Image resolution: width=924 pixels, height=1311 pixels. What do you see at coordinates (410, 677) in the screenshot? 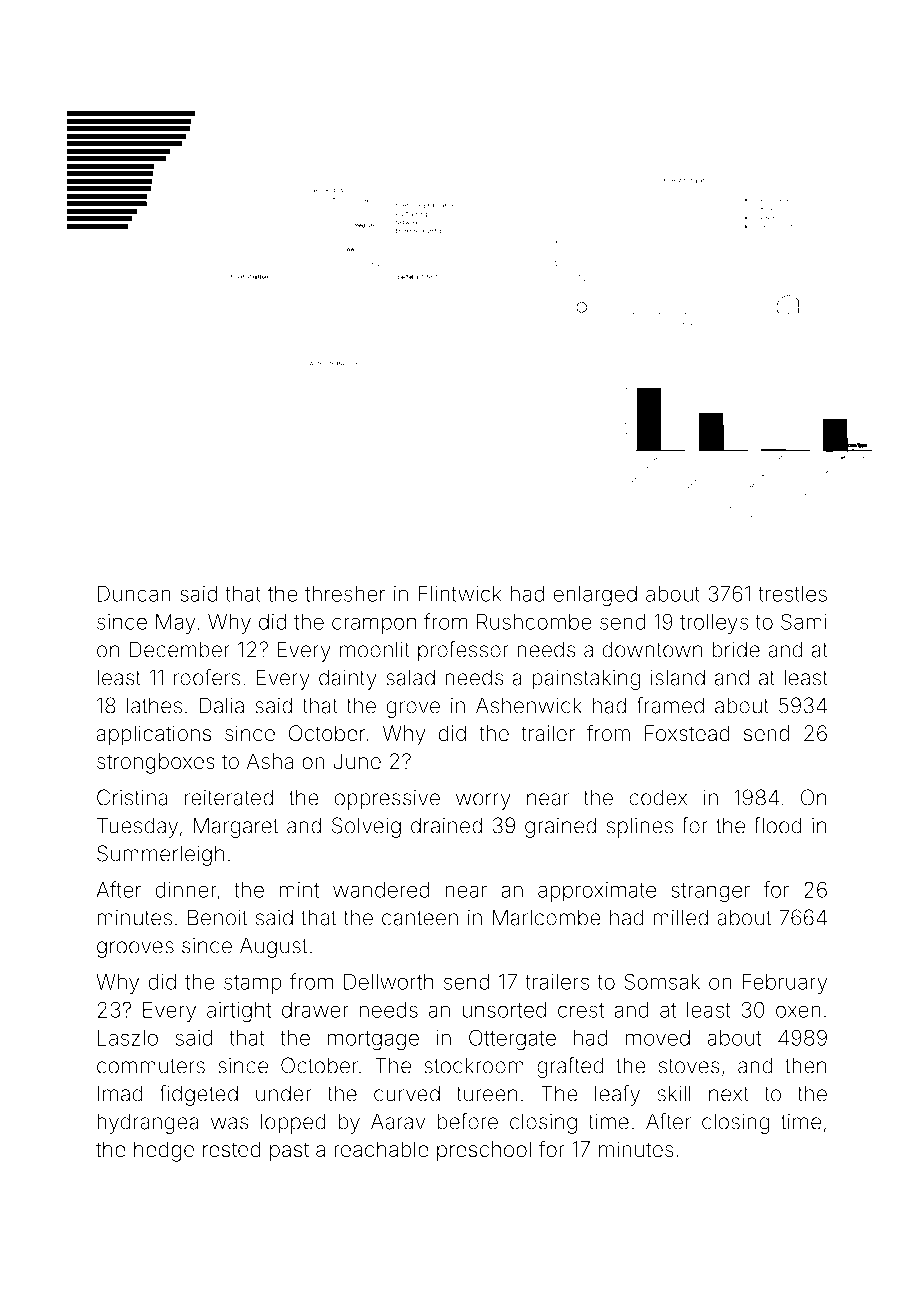
I see `salad` at bounding box center [410, 677].
